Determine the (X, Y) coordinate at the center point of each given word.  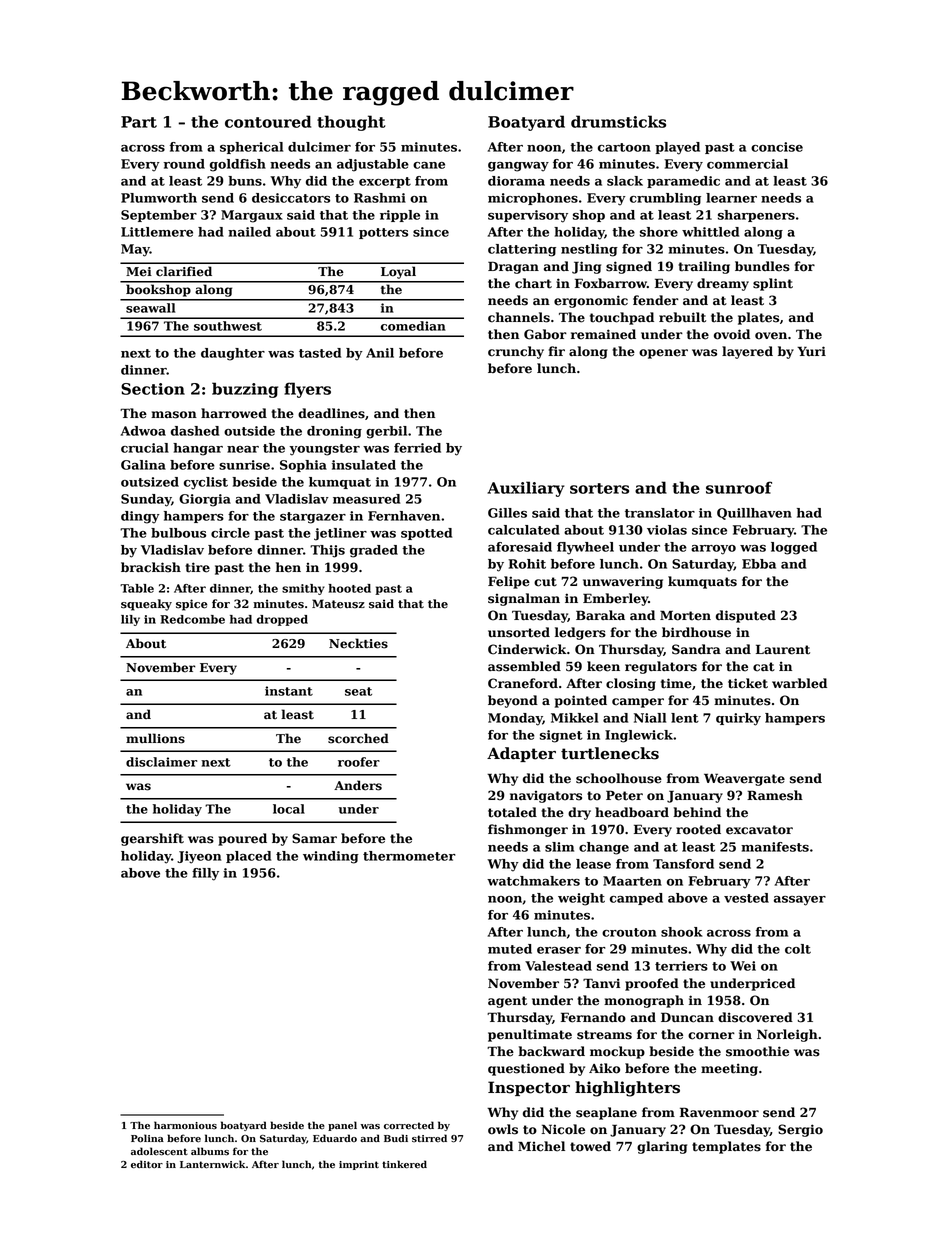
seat (358, 691)
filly (205, 874)
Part (139, 122)
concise (777, 147)
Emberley (615, 599)
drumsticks (618, 121)
